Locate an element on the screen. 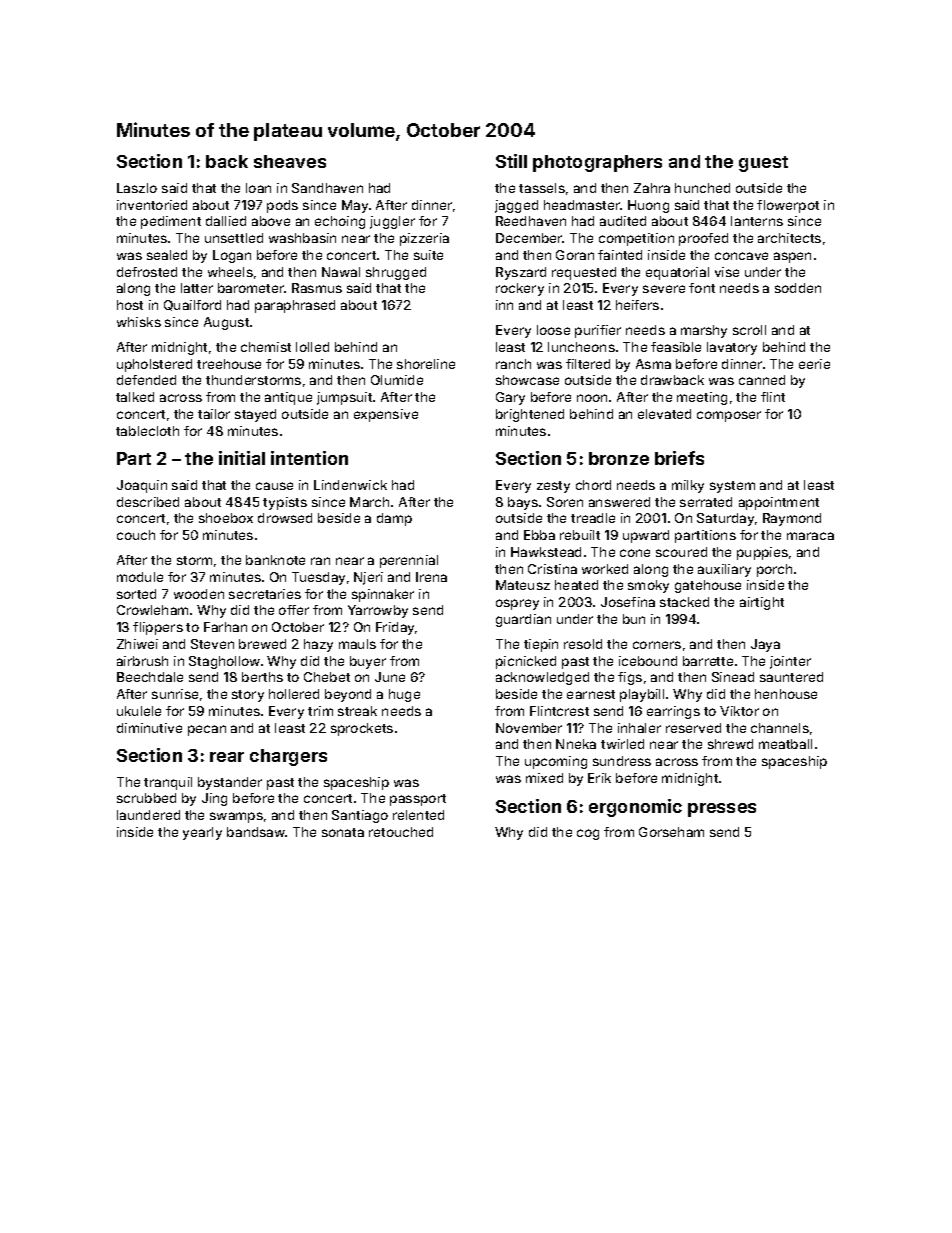  earrings is located at coordinates (673, 712).
